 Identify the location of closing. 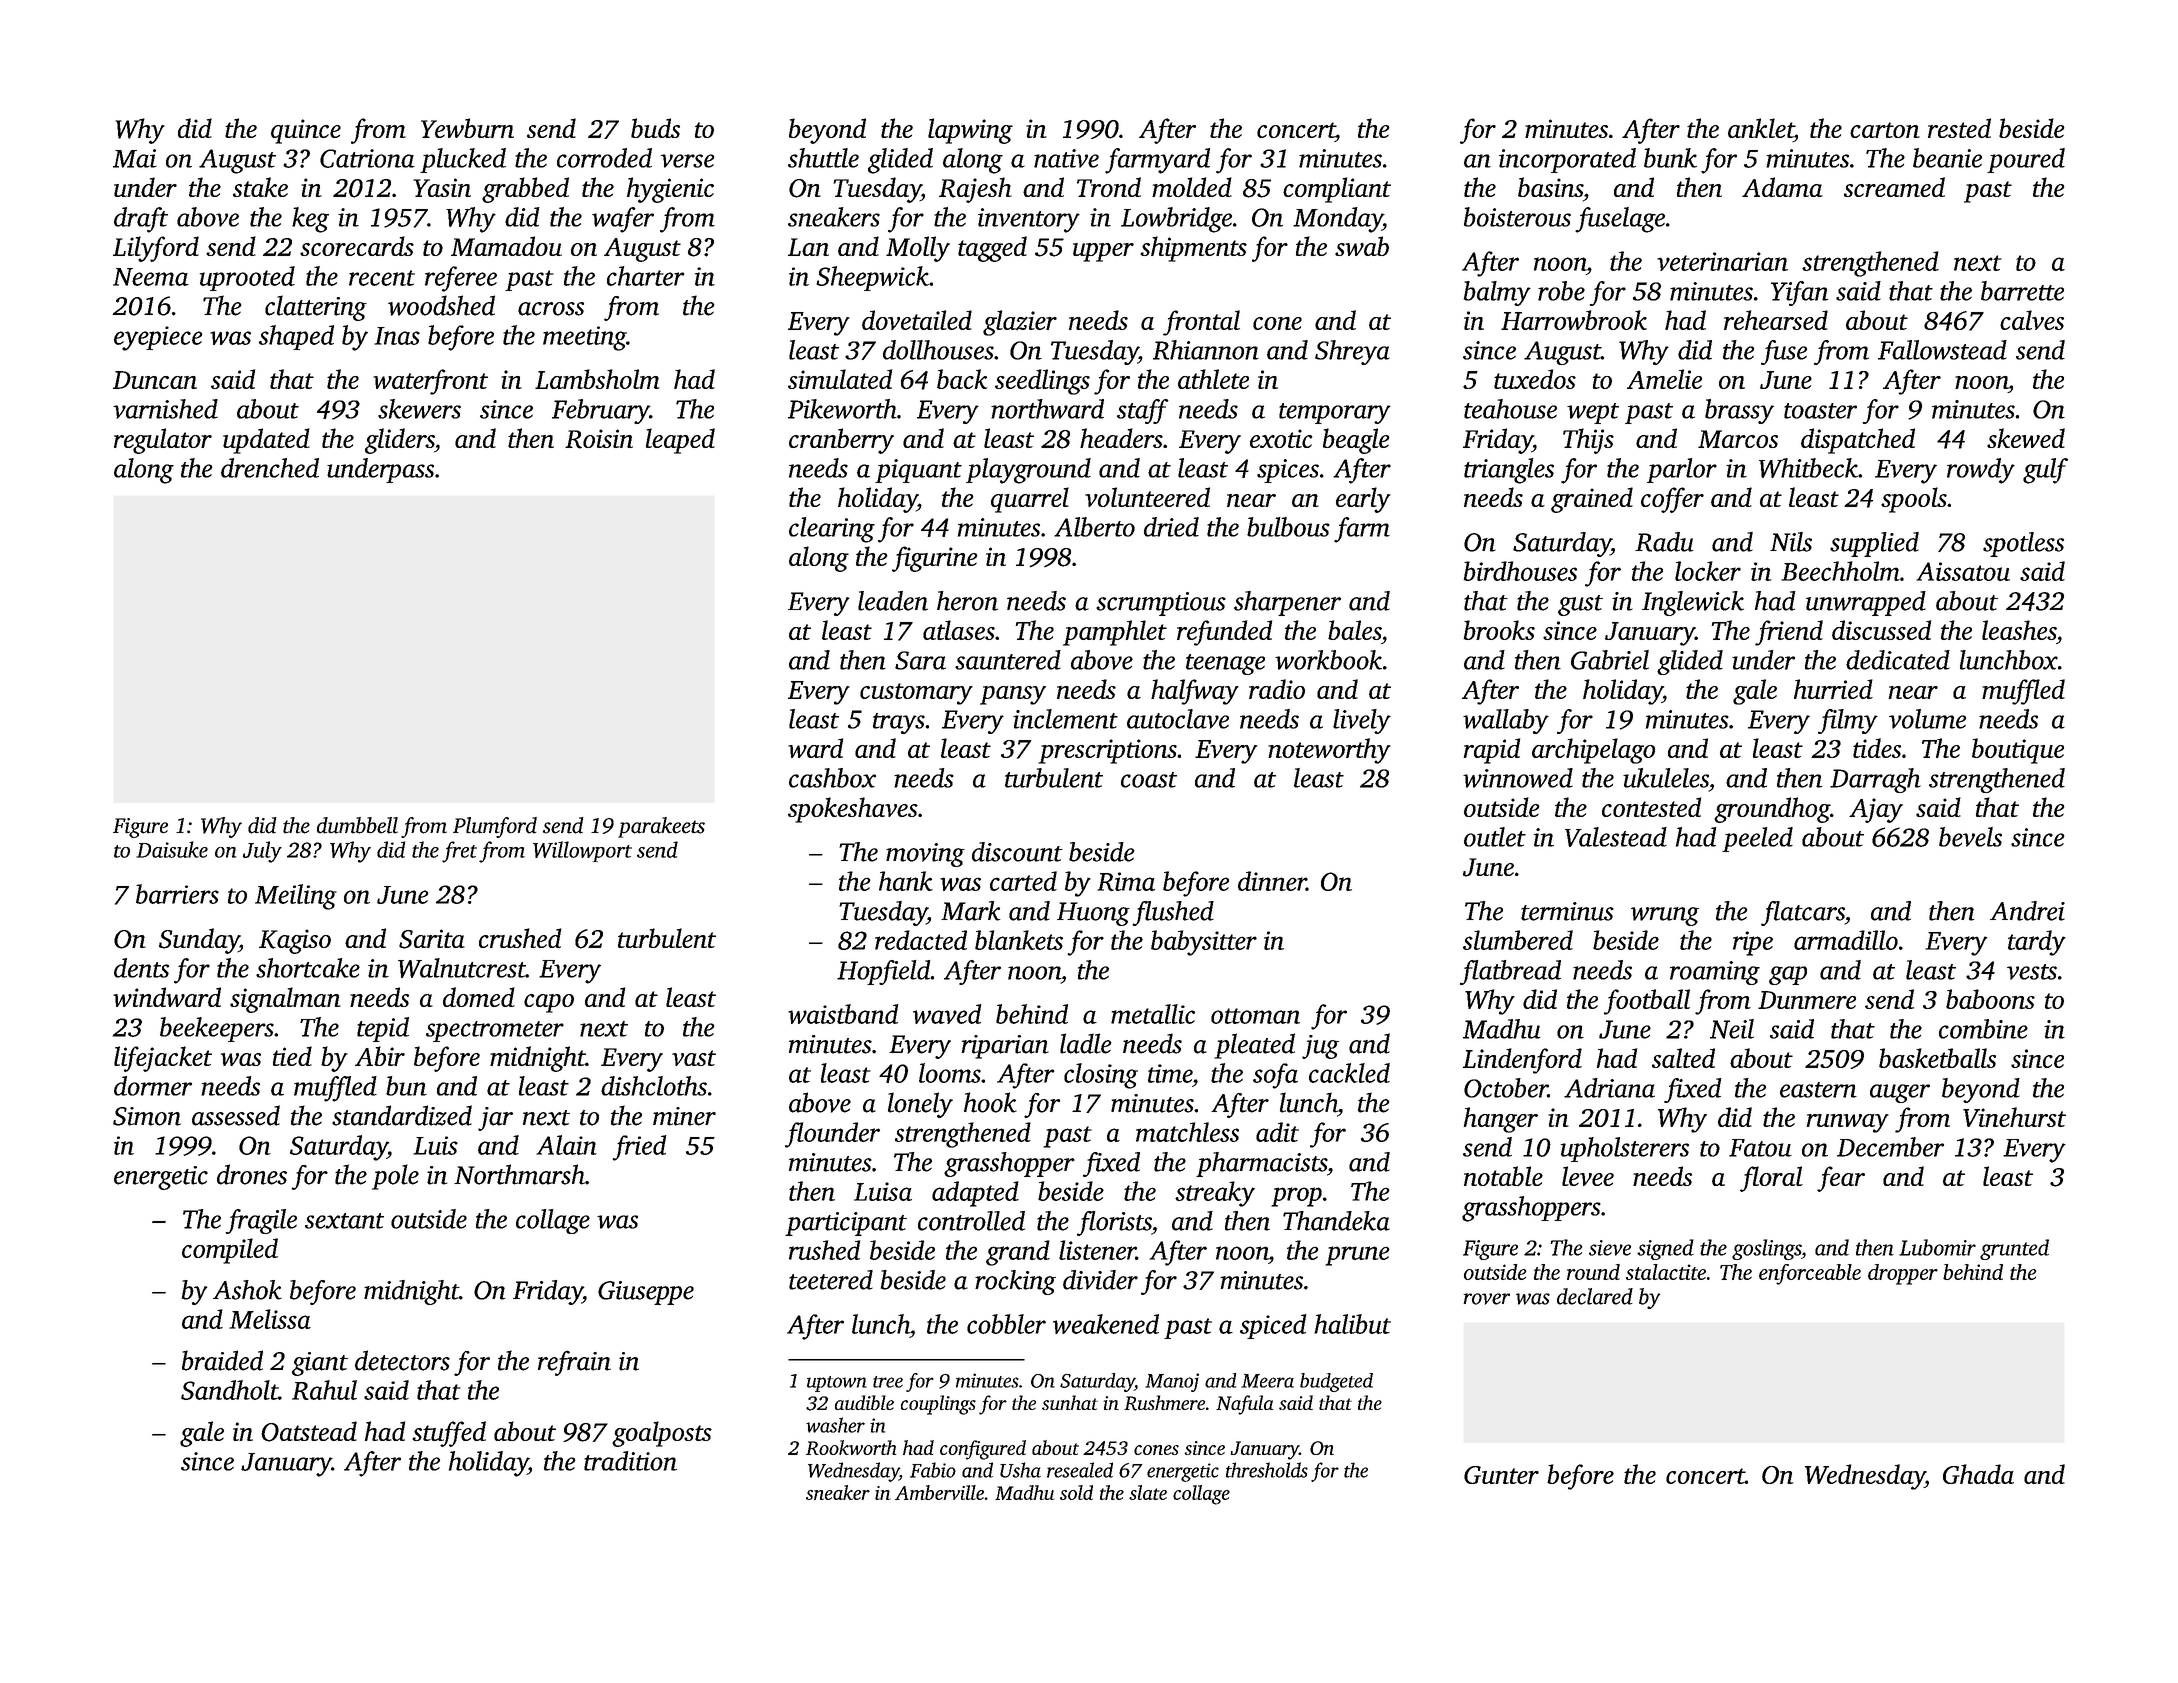
(1101, 1076).
